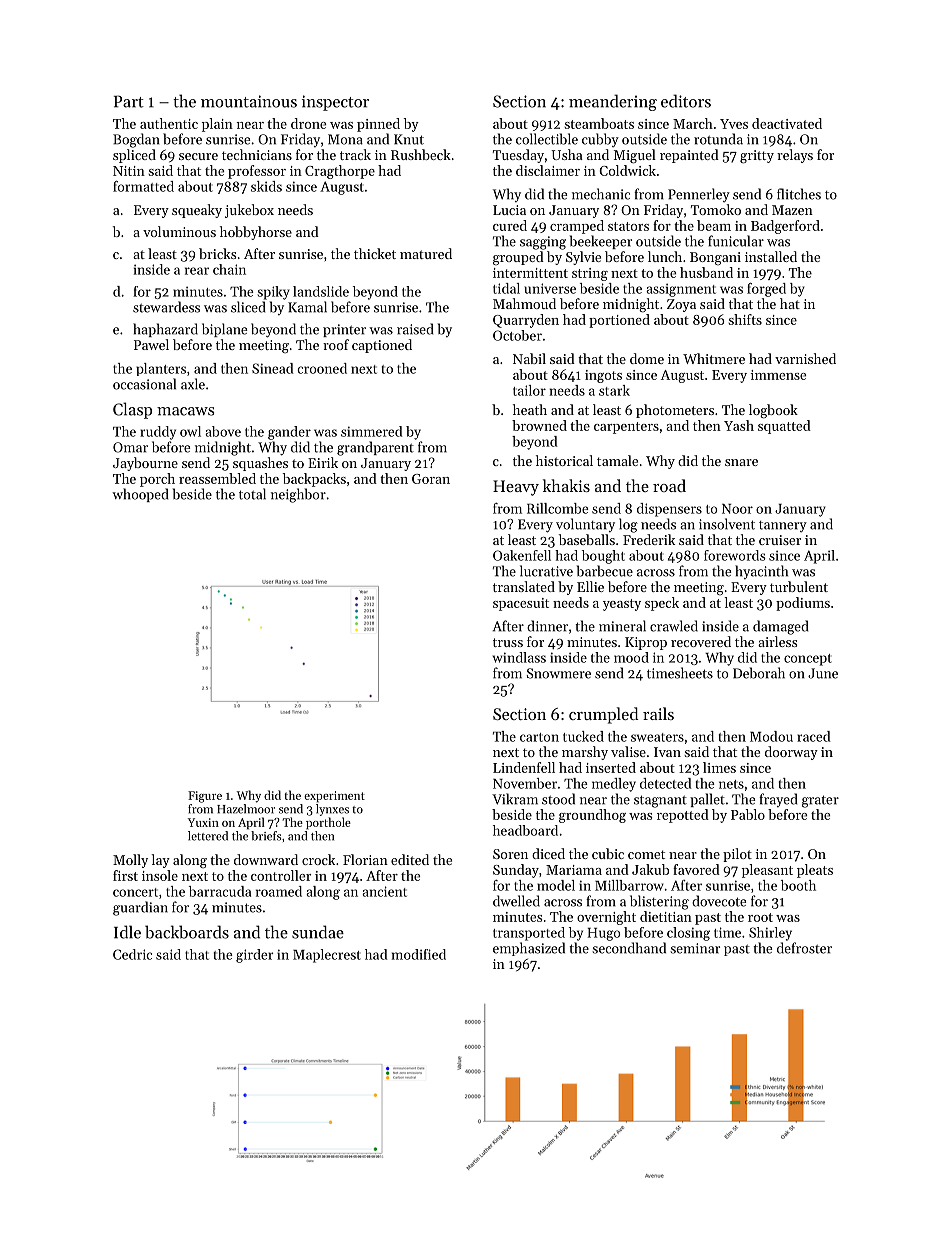 The image size is (952, 1233). What do you see at coordinates (252, 494) in the screenshot?
I see `total` at bounding box center [252, 494].
